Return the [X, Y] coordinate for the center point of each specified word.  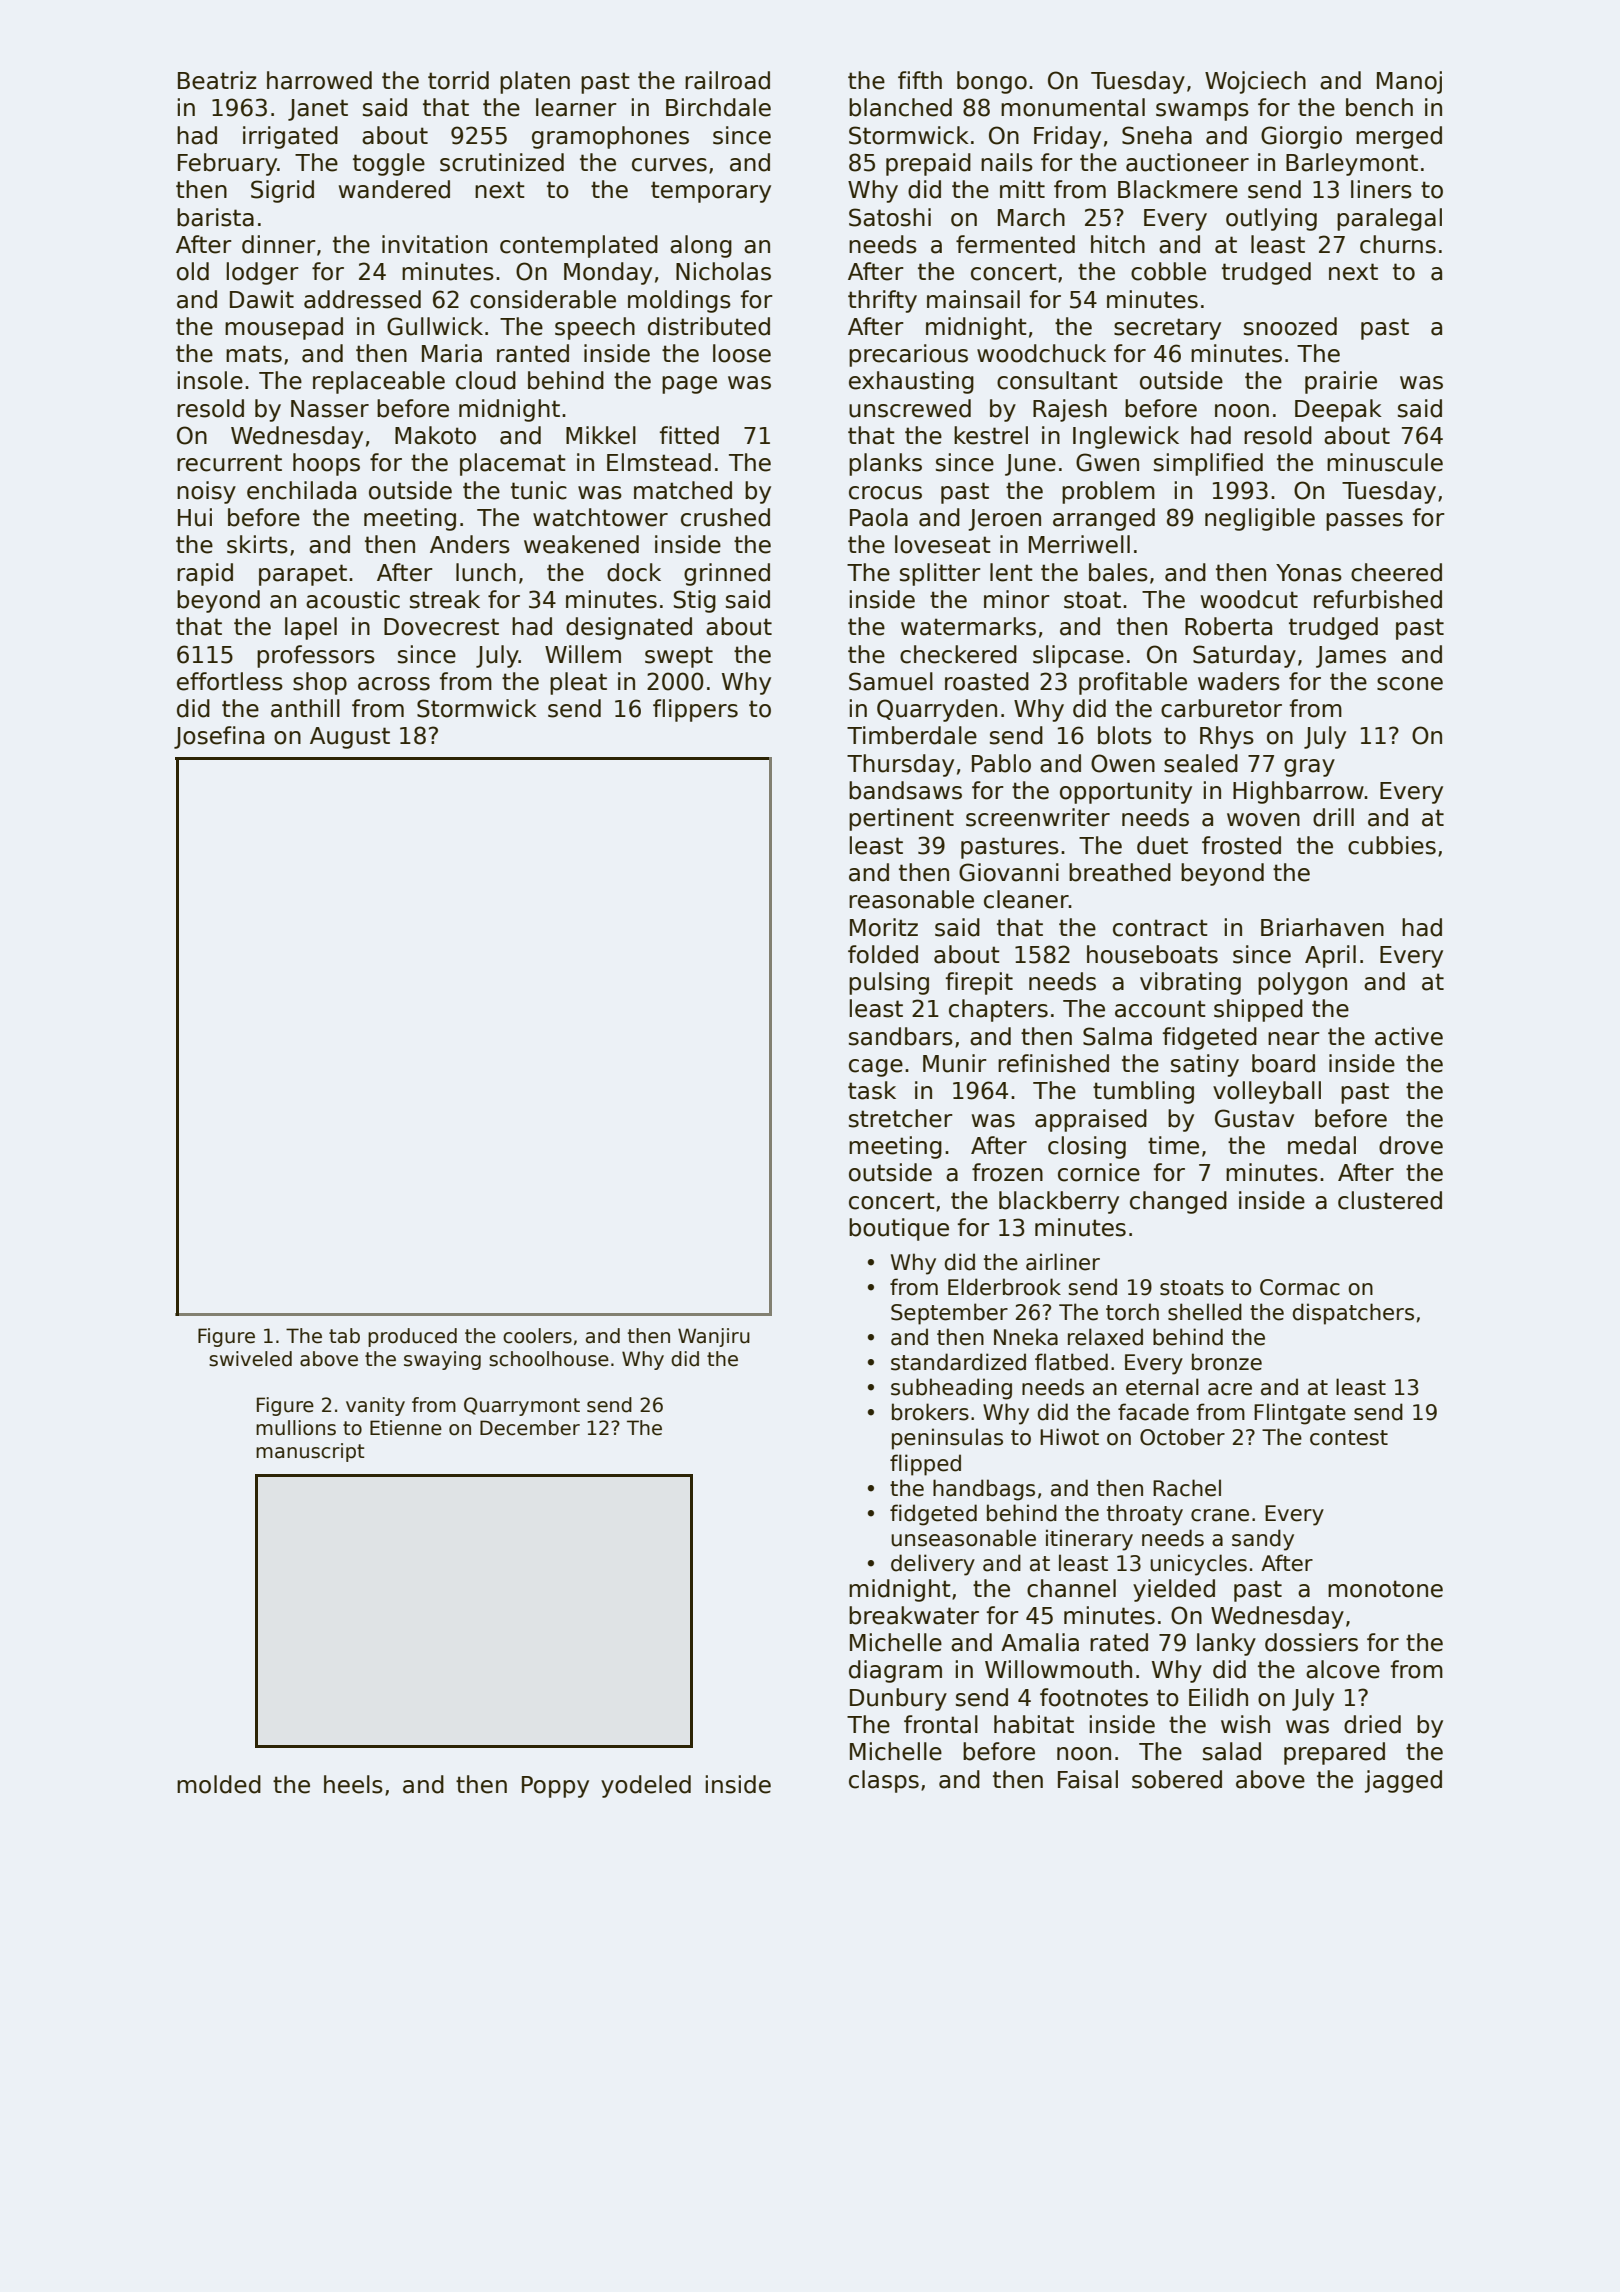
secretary [1167, 329]
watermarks [968, 626]
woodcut [1249, 599]
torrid [458, 80]
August [350, 738]
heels [353, 1784]
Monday [608, 273]
